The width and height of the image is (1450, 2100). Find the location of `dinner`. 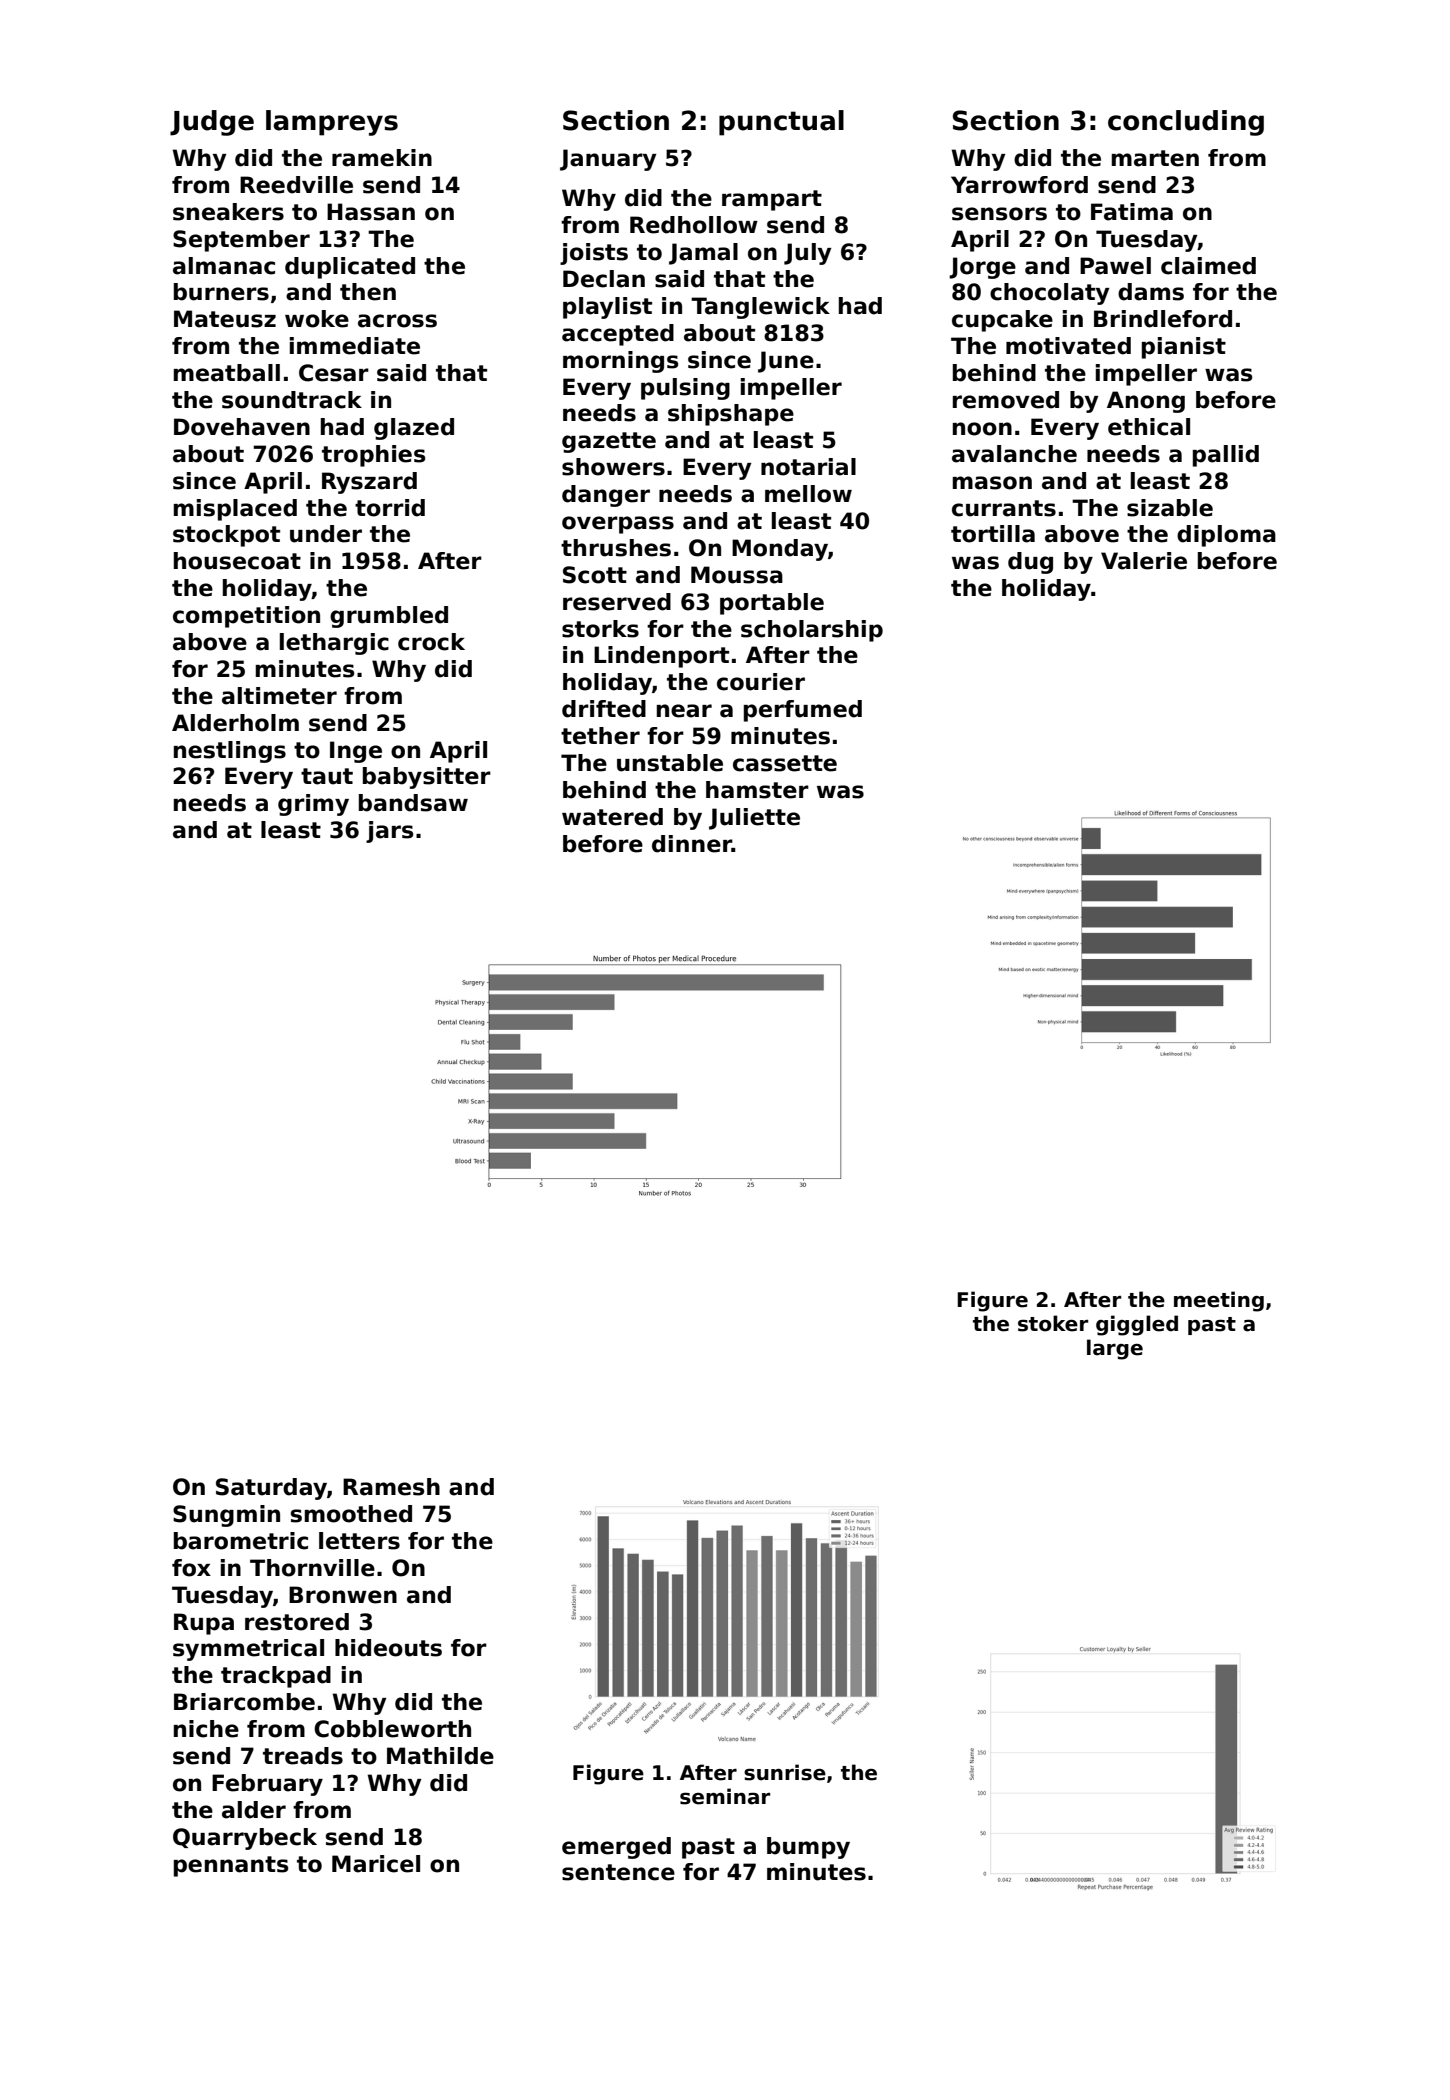

dinner is located at coordinates (692, 844).
